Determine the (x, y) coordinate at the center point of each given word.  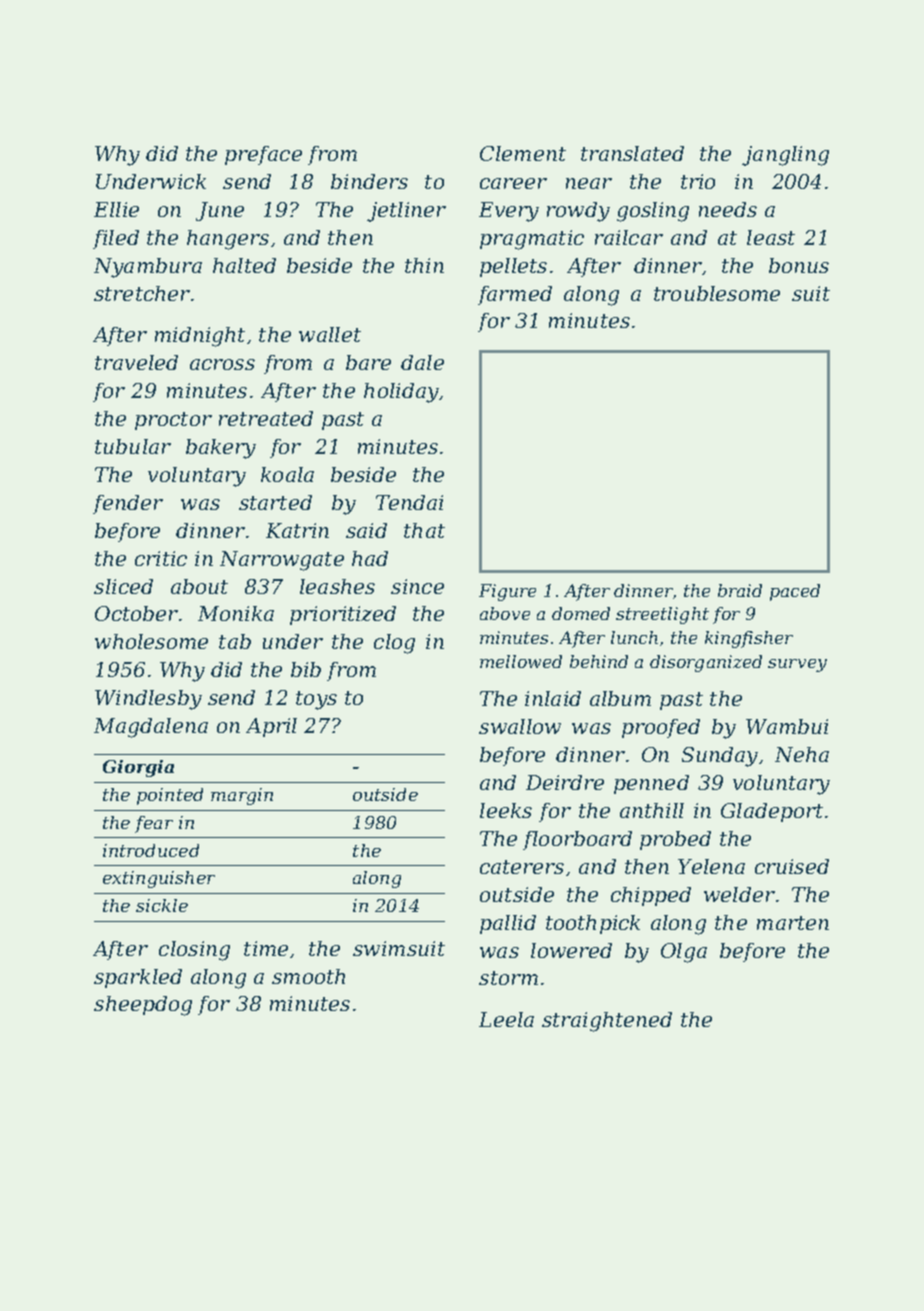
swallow (520, 726)
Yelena (711, 866)
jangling (785, 156)
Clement (523, 153)
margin (242, 796)
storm (508, 978)
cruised (792, 866)
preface (263, 155)
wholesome (151, 641)
